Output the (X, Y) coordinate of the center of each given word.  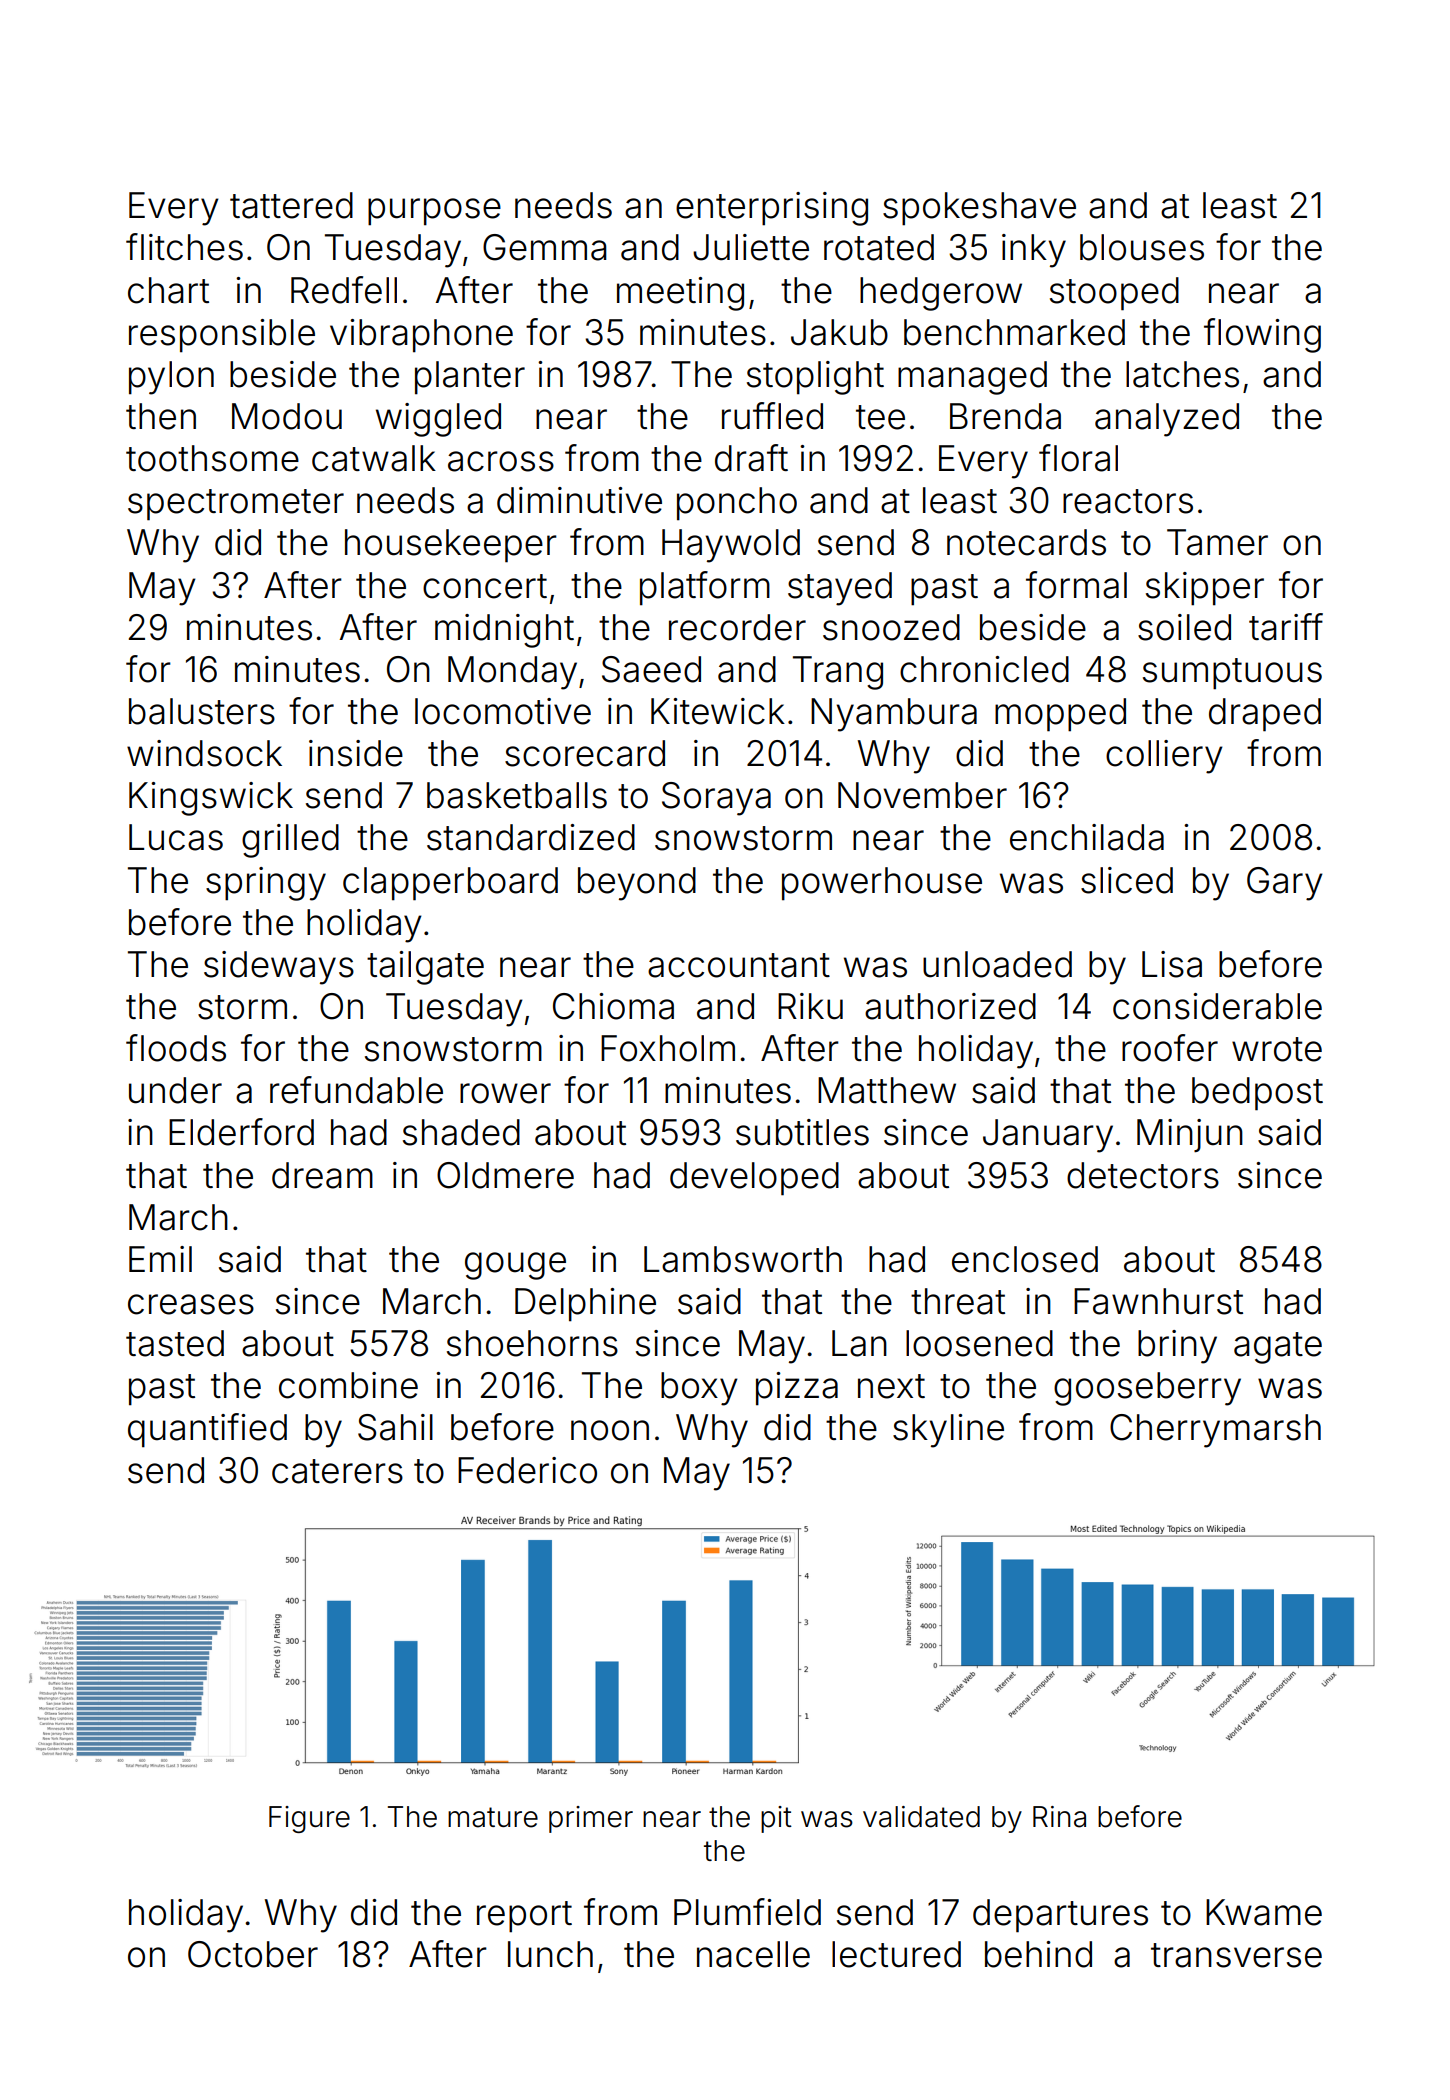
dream (322, 1175)
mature (493, 1817)
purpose (434, 212)
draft (751, 458)
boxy (699, 1389)
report (524, 1917)
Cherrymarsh (1215, 1431)
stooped (1114, 294)
